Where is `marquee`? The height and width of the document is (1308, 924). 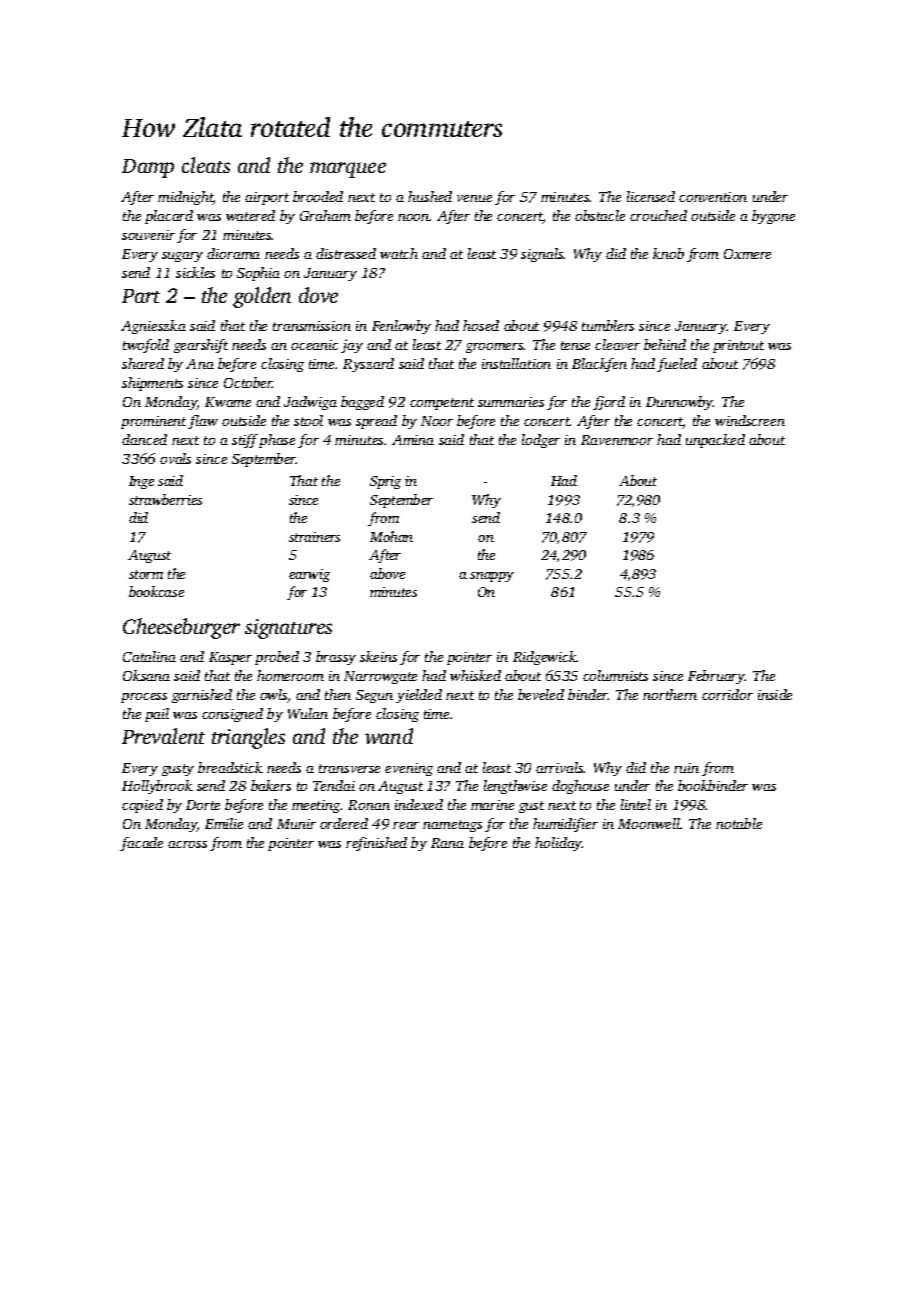 marquee is located at coordinates (348, 170).
